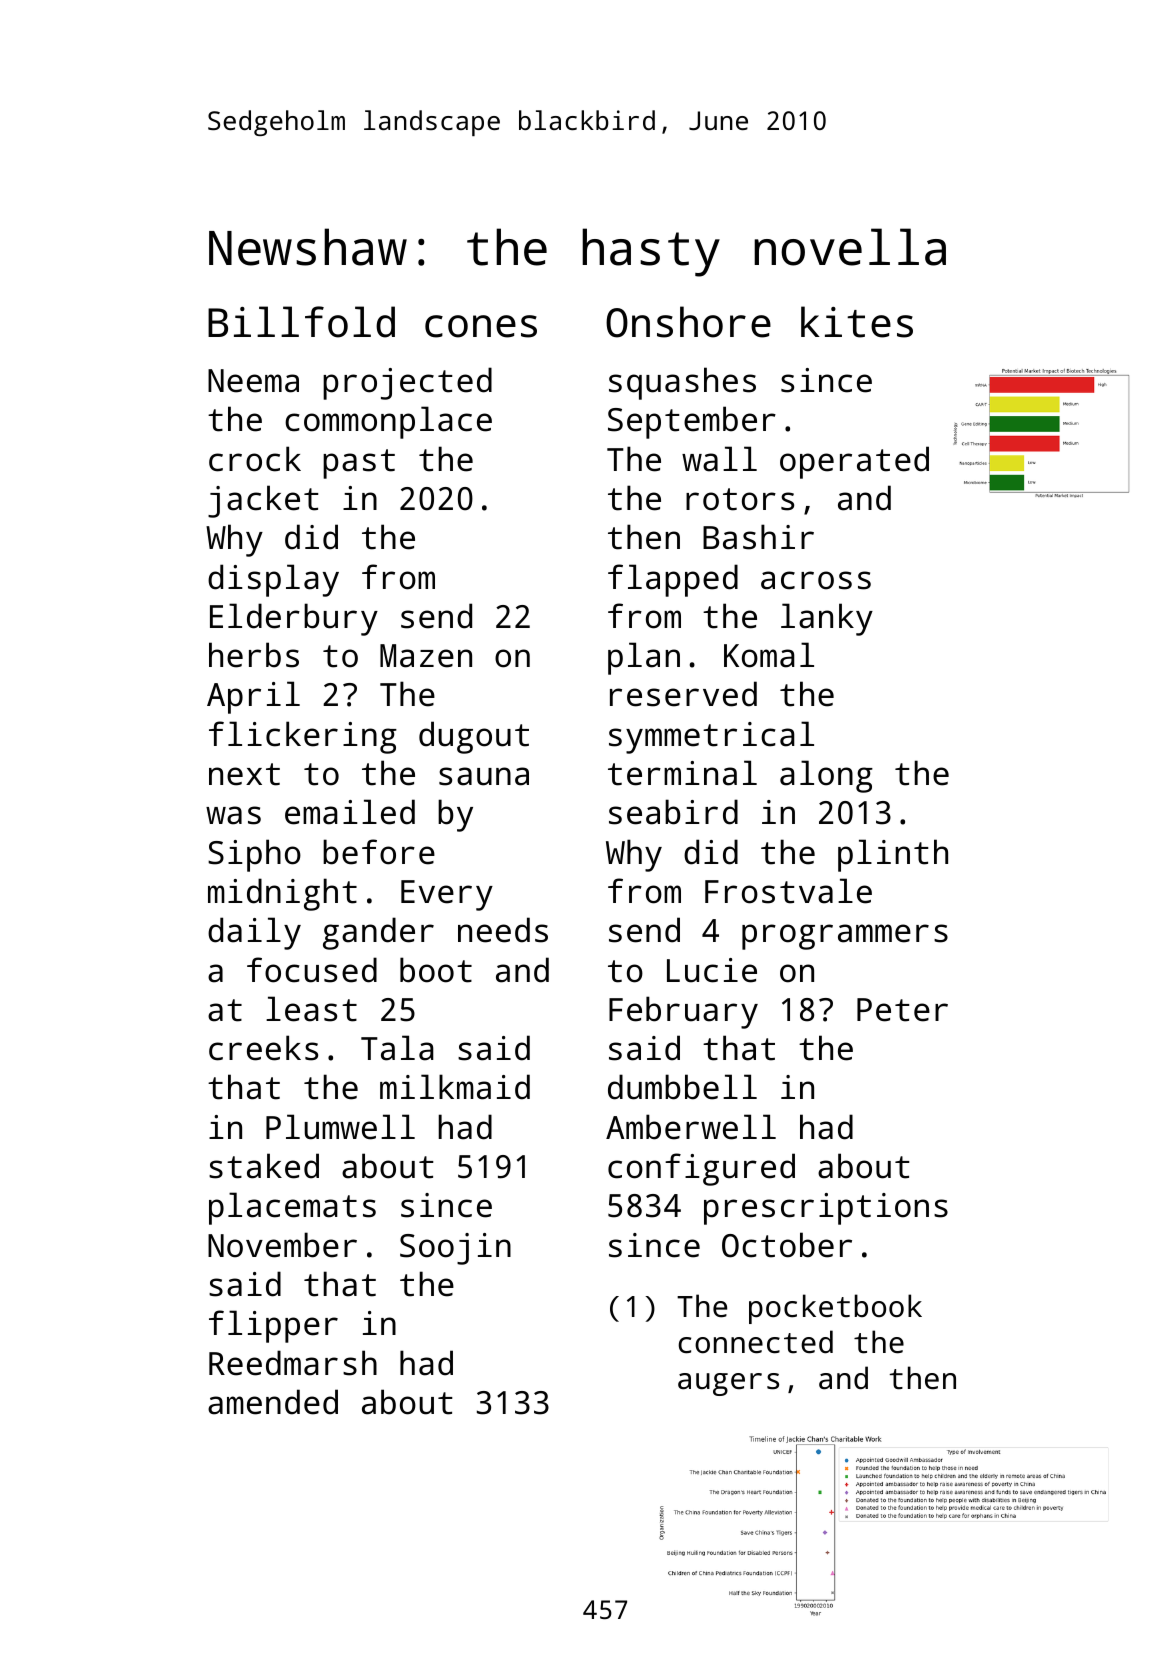 This screenshot has height=1654, width=1165. I want to click on Peter, so click(902, 1010).
